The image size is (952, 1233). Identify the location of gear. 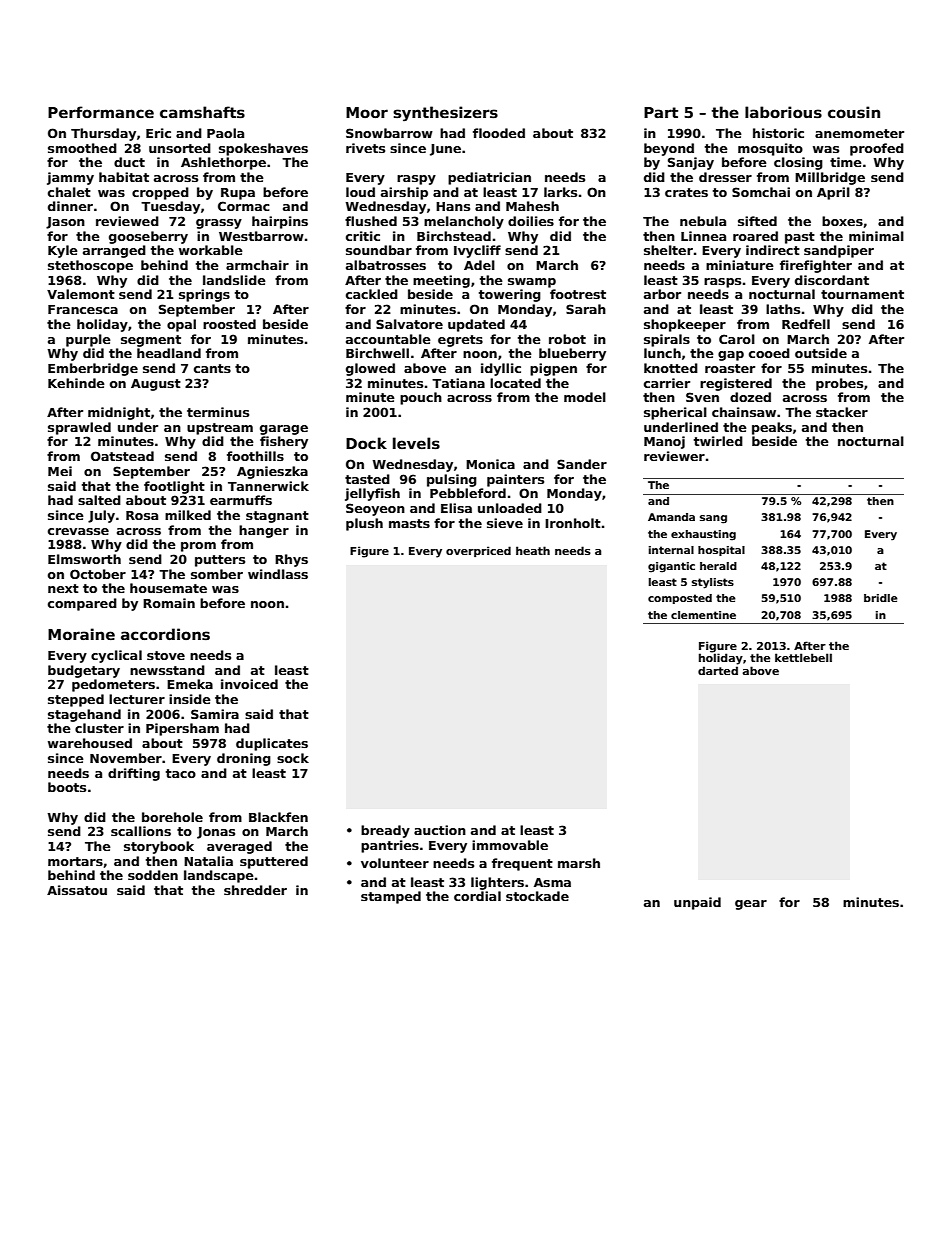
(751, 905).
